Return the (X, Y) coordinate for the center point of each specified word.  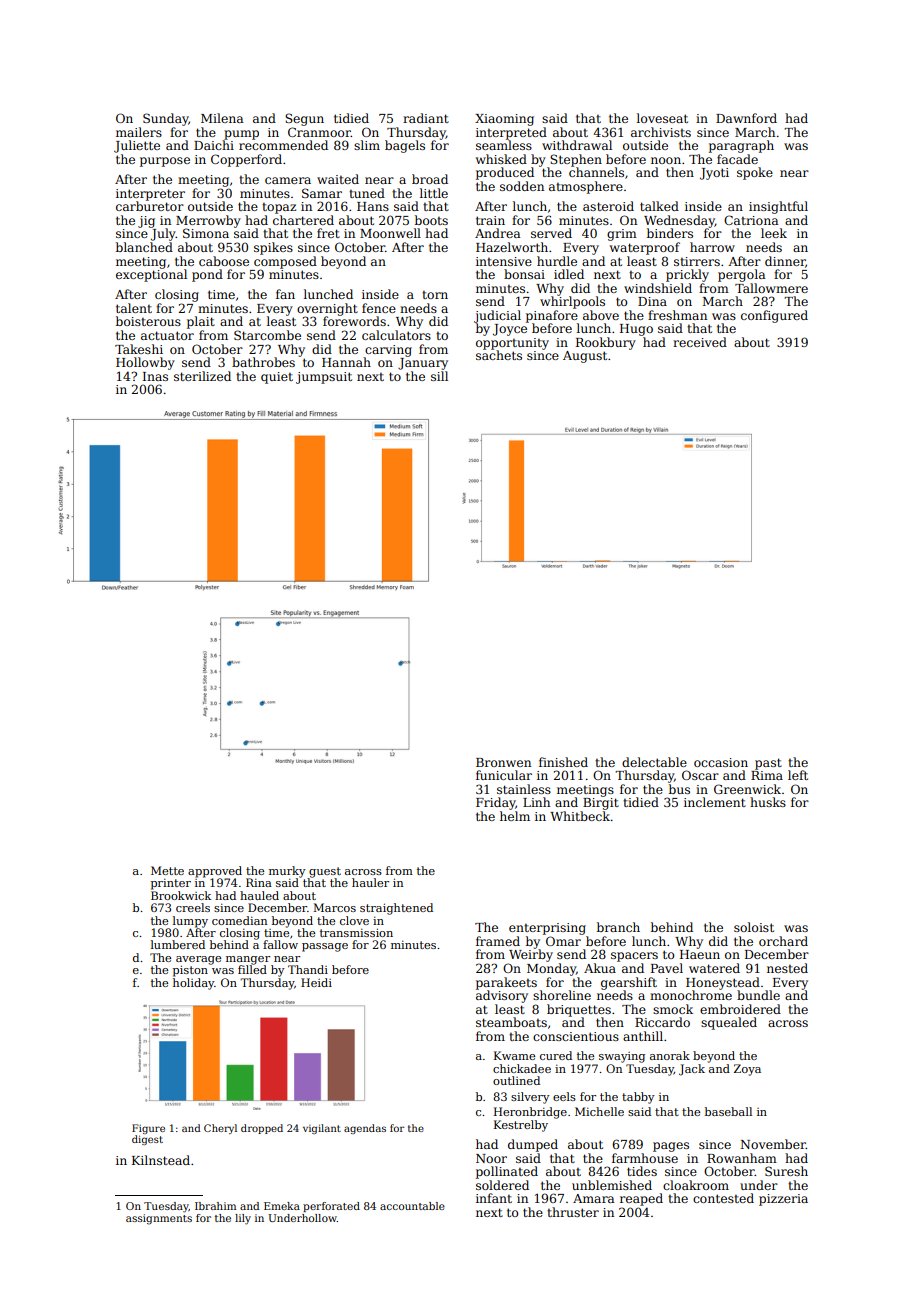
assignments (159, 1219)
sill (439, 376)
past (768, 764)
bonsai (524, 274)
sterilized (202, 376)
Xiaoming (504, 120)
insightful (778, 207)
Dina (652, 301)
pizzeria (783, 1200)
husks (768, 802)
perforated (331, 1207)
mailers (139, 132)
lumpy (190, 922)
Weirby (531, 955)
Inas (155, 376)
